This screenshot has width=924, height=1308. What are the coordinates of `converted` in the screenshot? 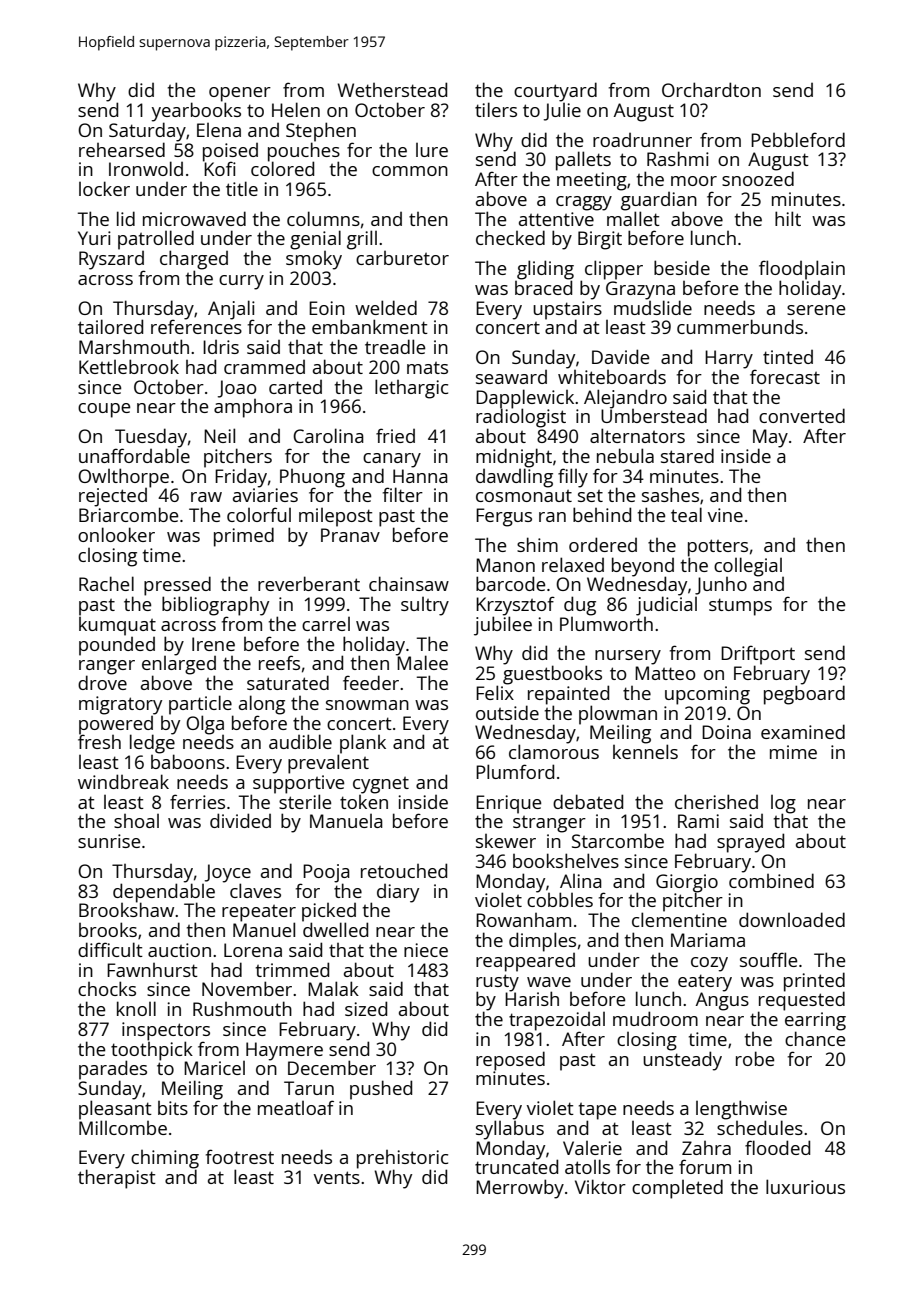 It's located at (802, 415).
